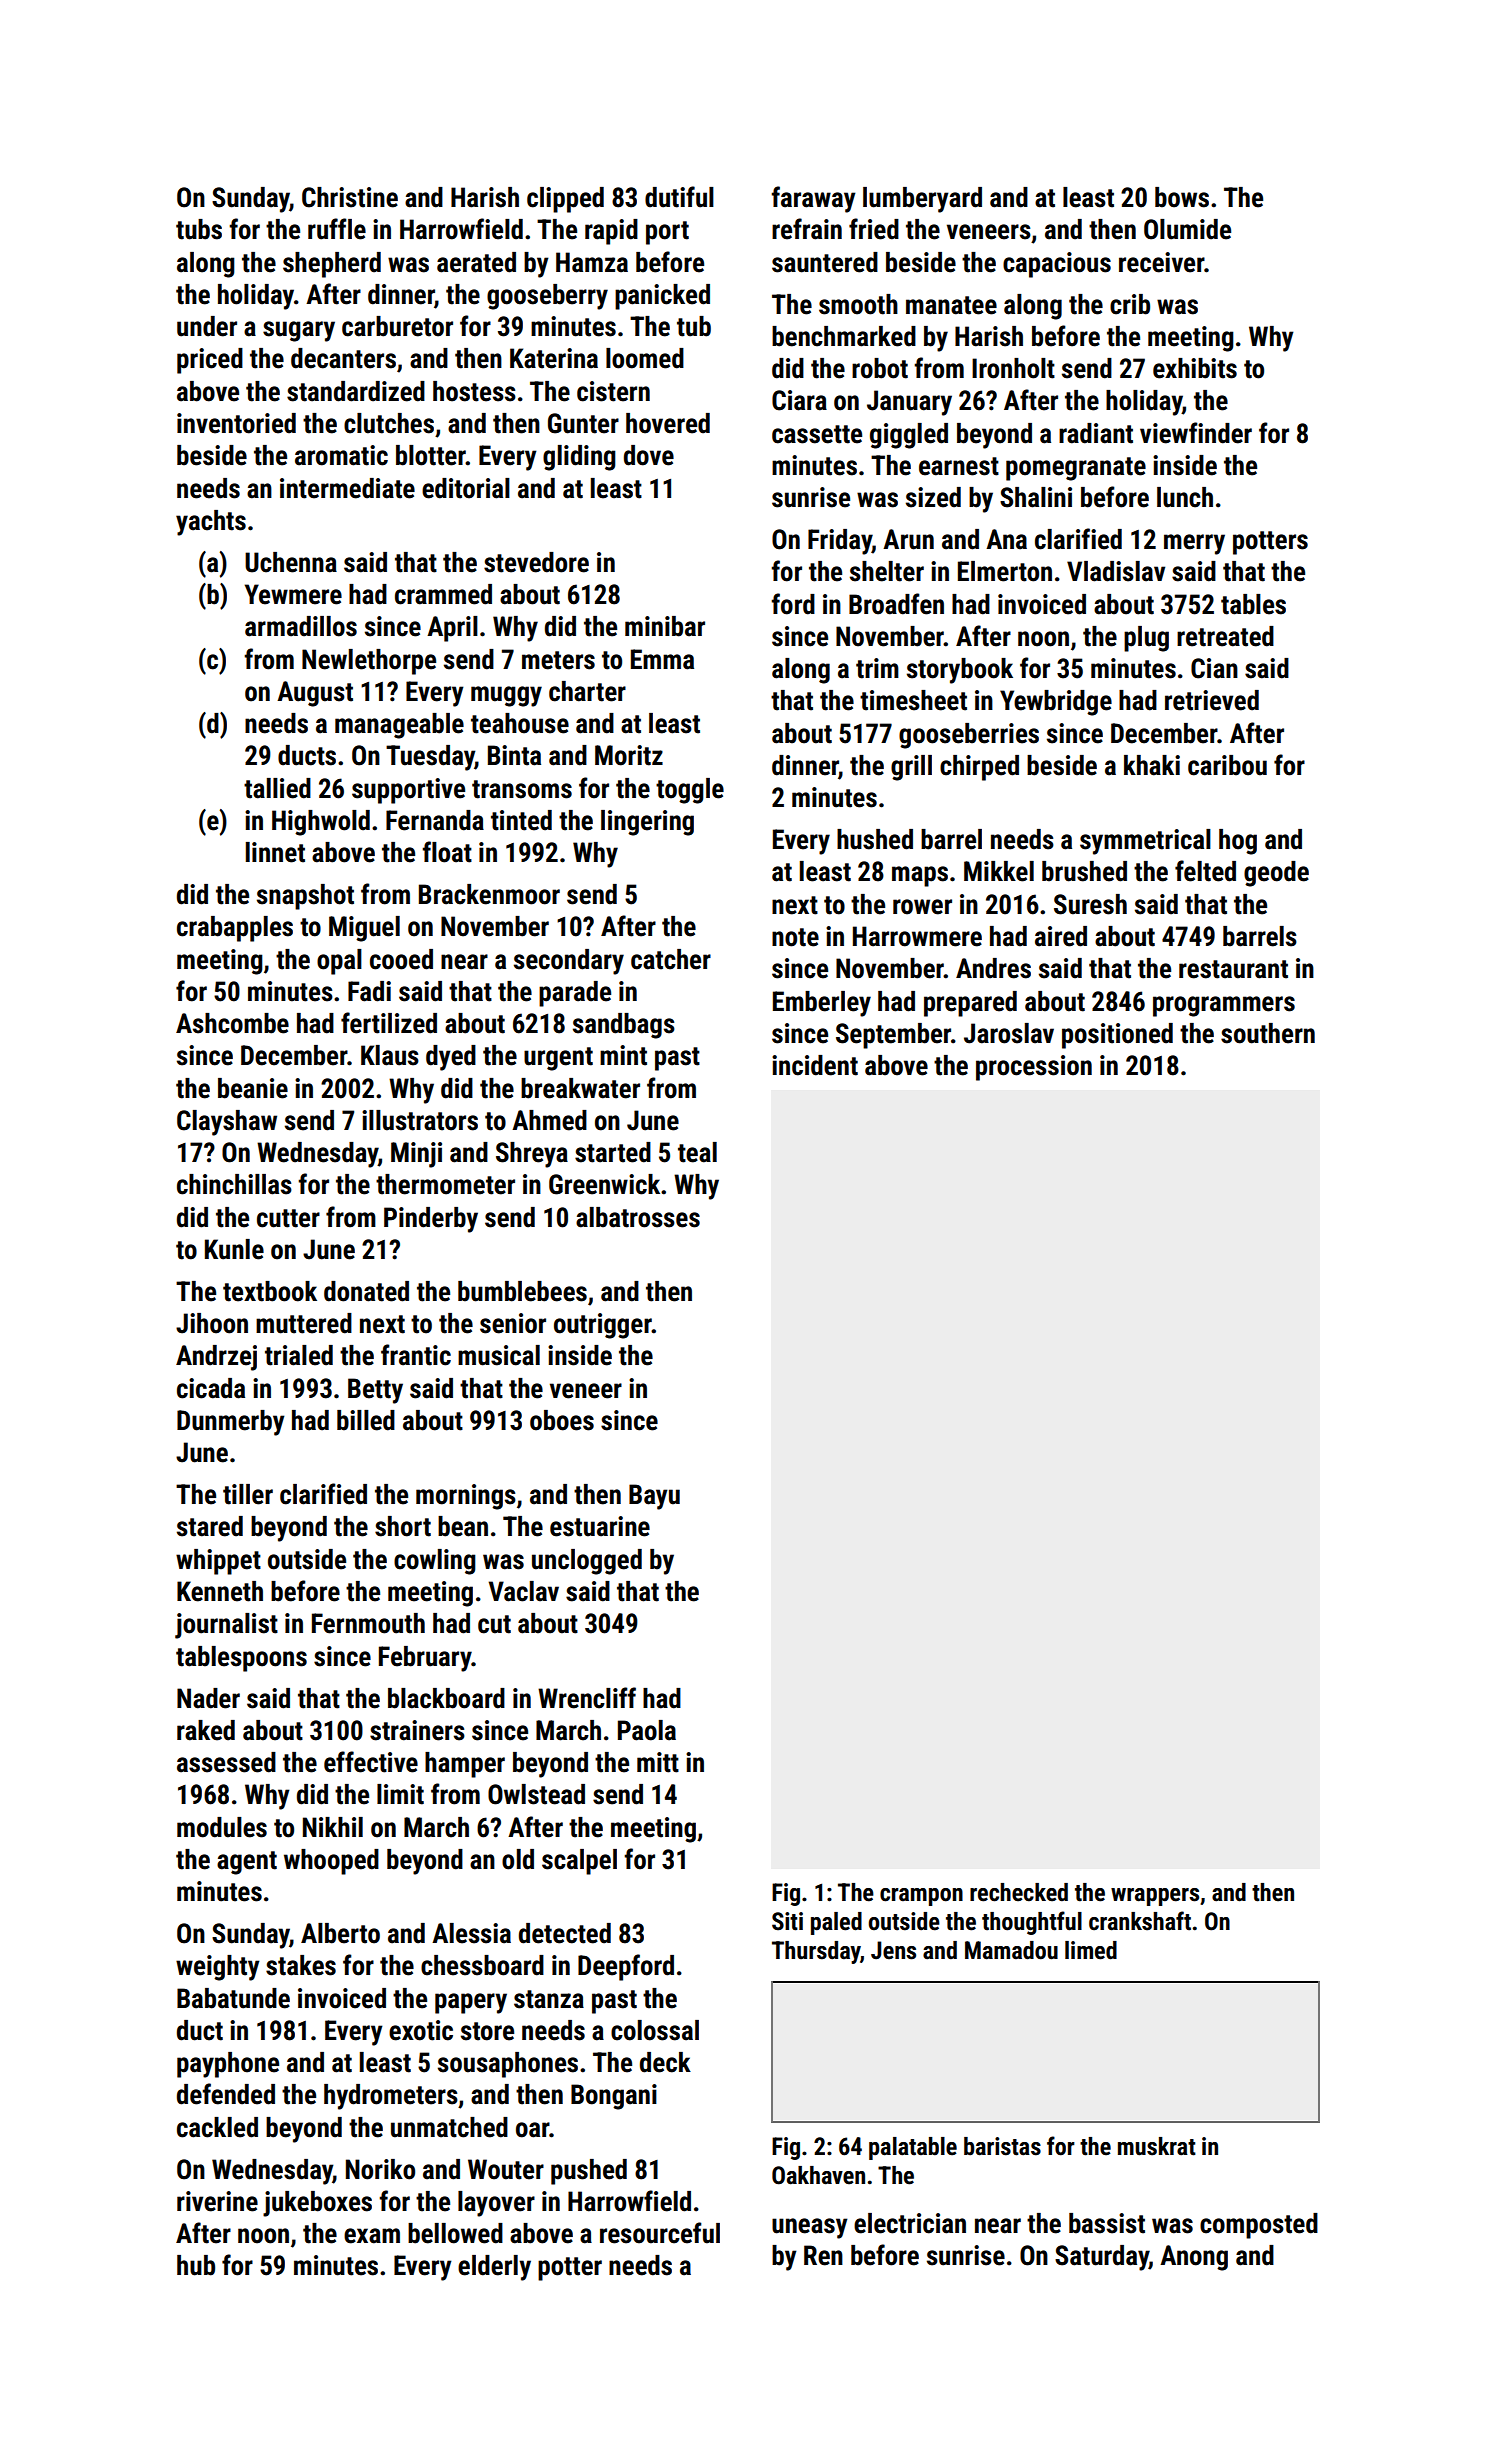  Describe the element at coordinates (795, 937) in the screenshot. I see `note` at that location.
